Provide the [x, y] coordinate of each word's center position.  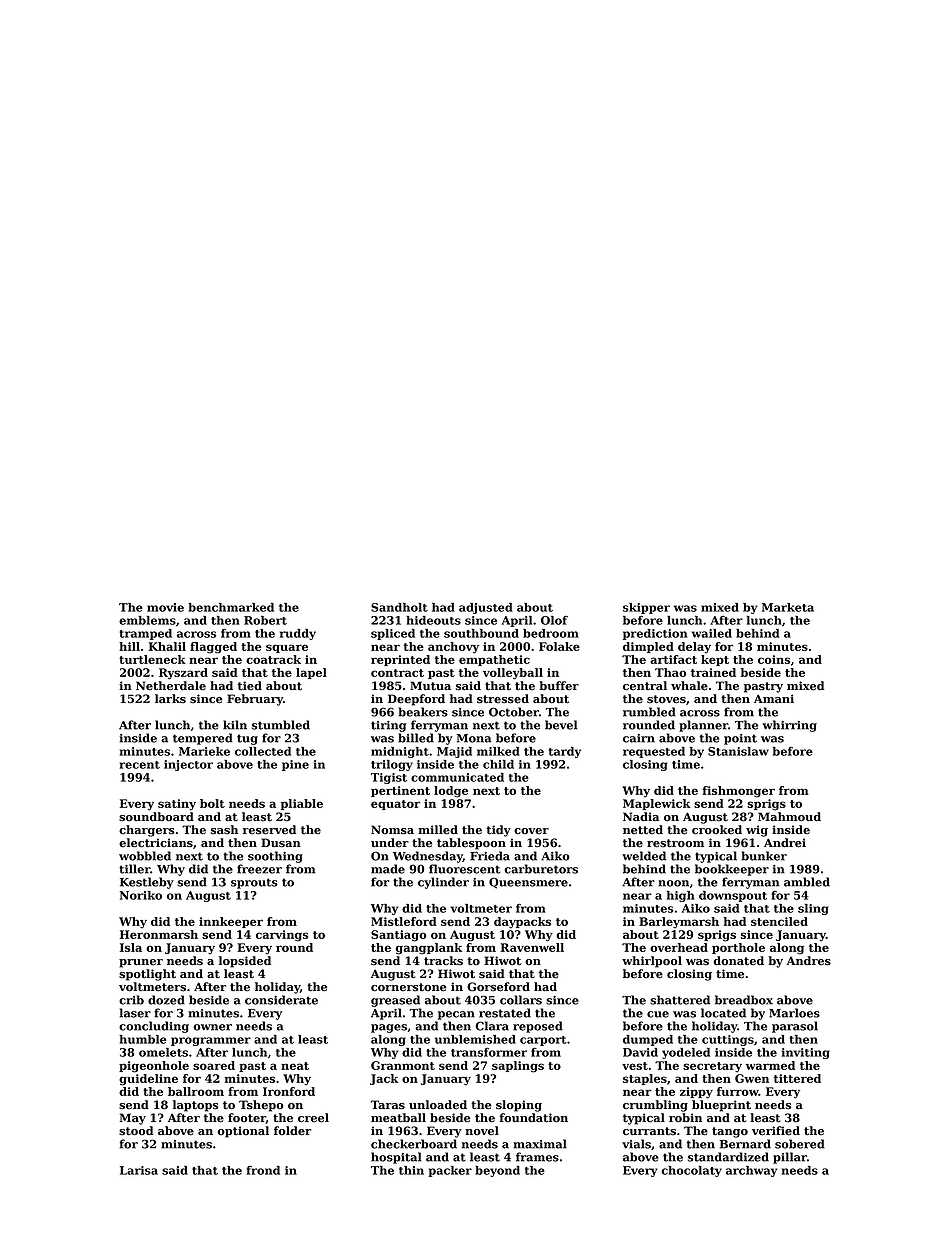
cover [531, 831]
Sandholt [399, 607]
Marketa [788, 607]
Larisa [139, 1170]
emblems [147, 620]
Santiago [398, 936]
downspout [733, 896]
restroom [675, 843]
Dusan [281, 843]
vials [636, 1144]
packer [450, 1171]
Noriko [141, 895]
